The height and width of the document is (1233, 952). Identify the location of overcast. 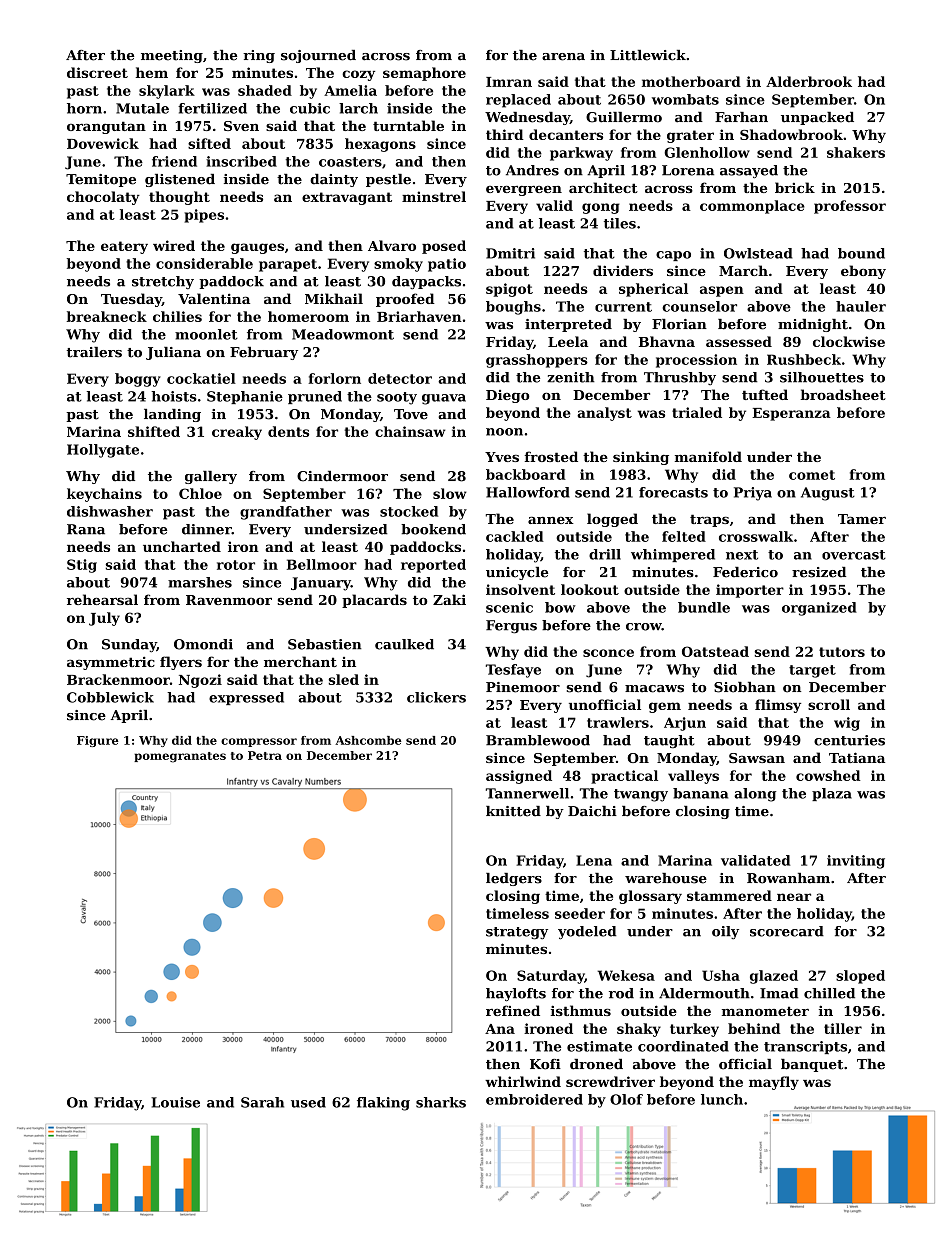
(854, 555).
